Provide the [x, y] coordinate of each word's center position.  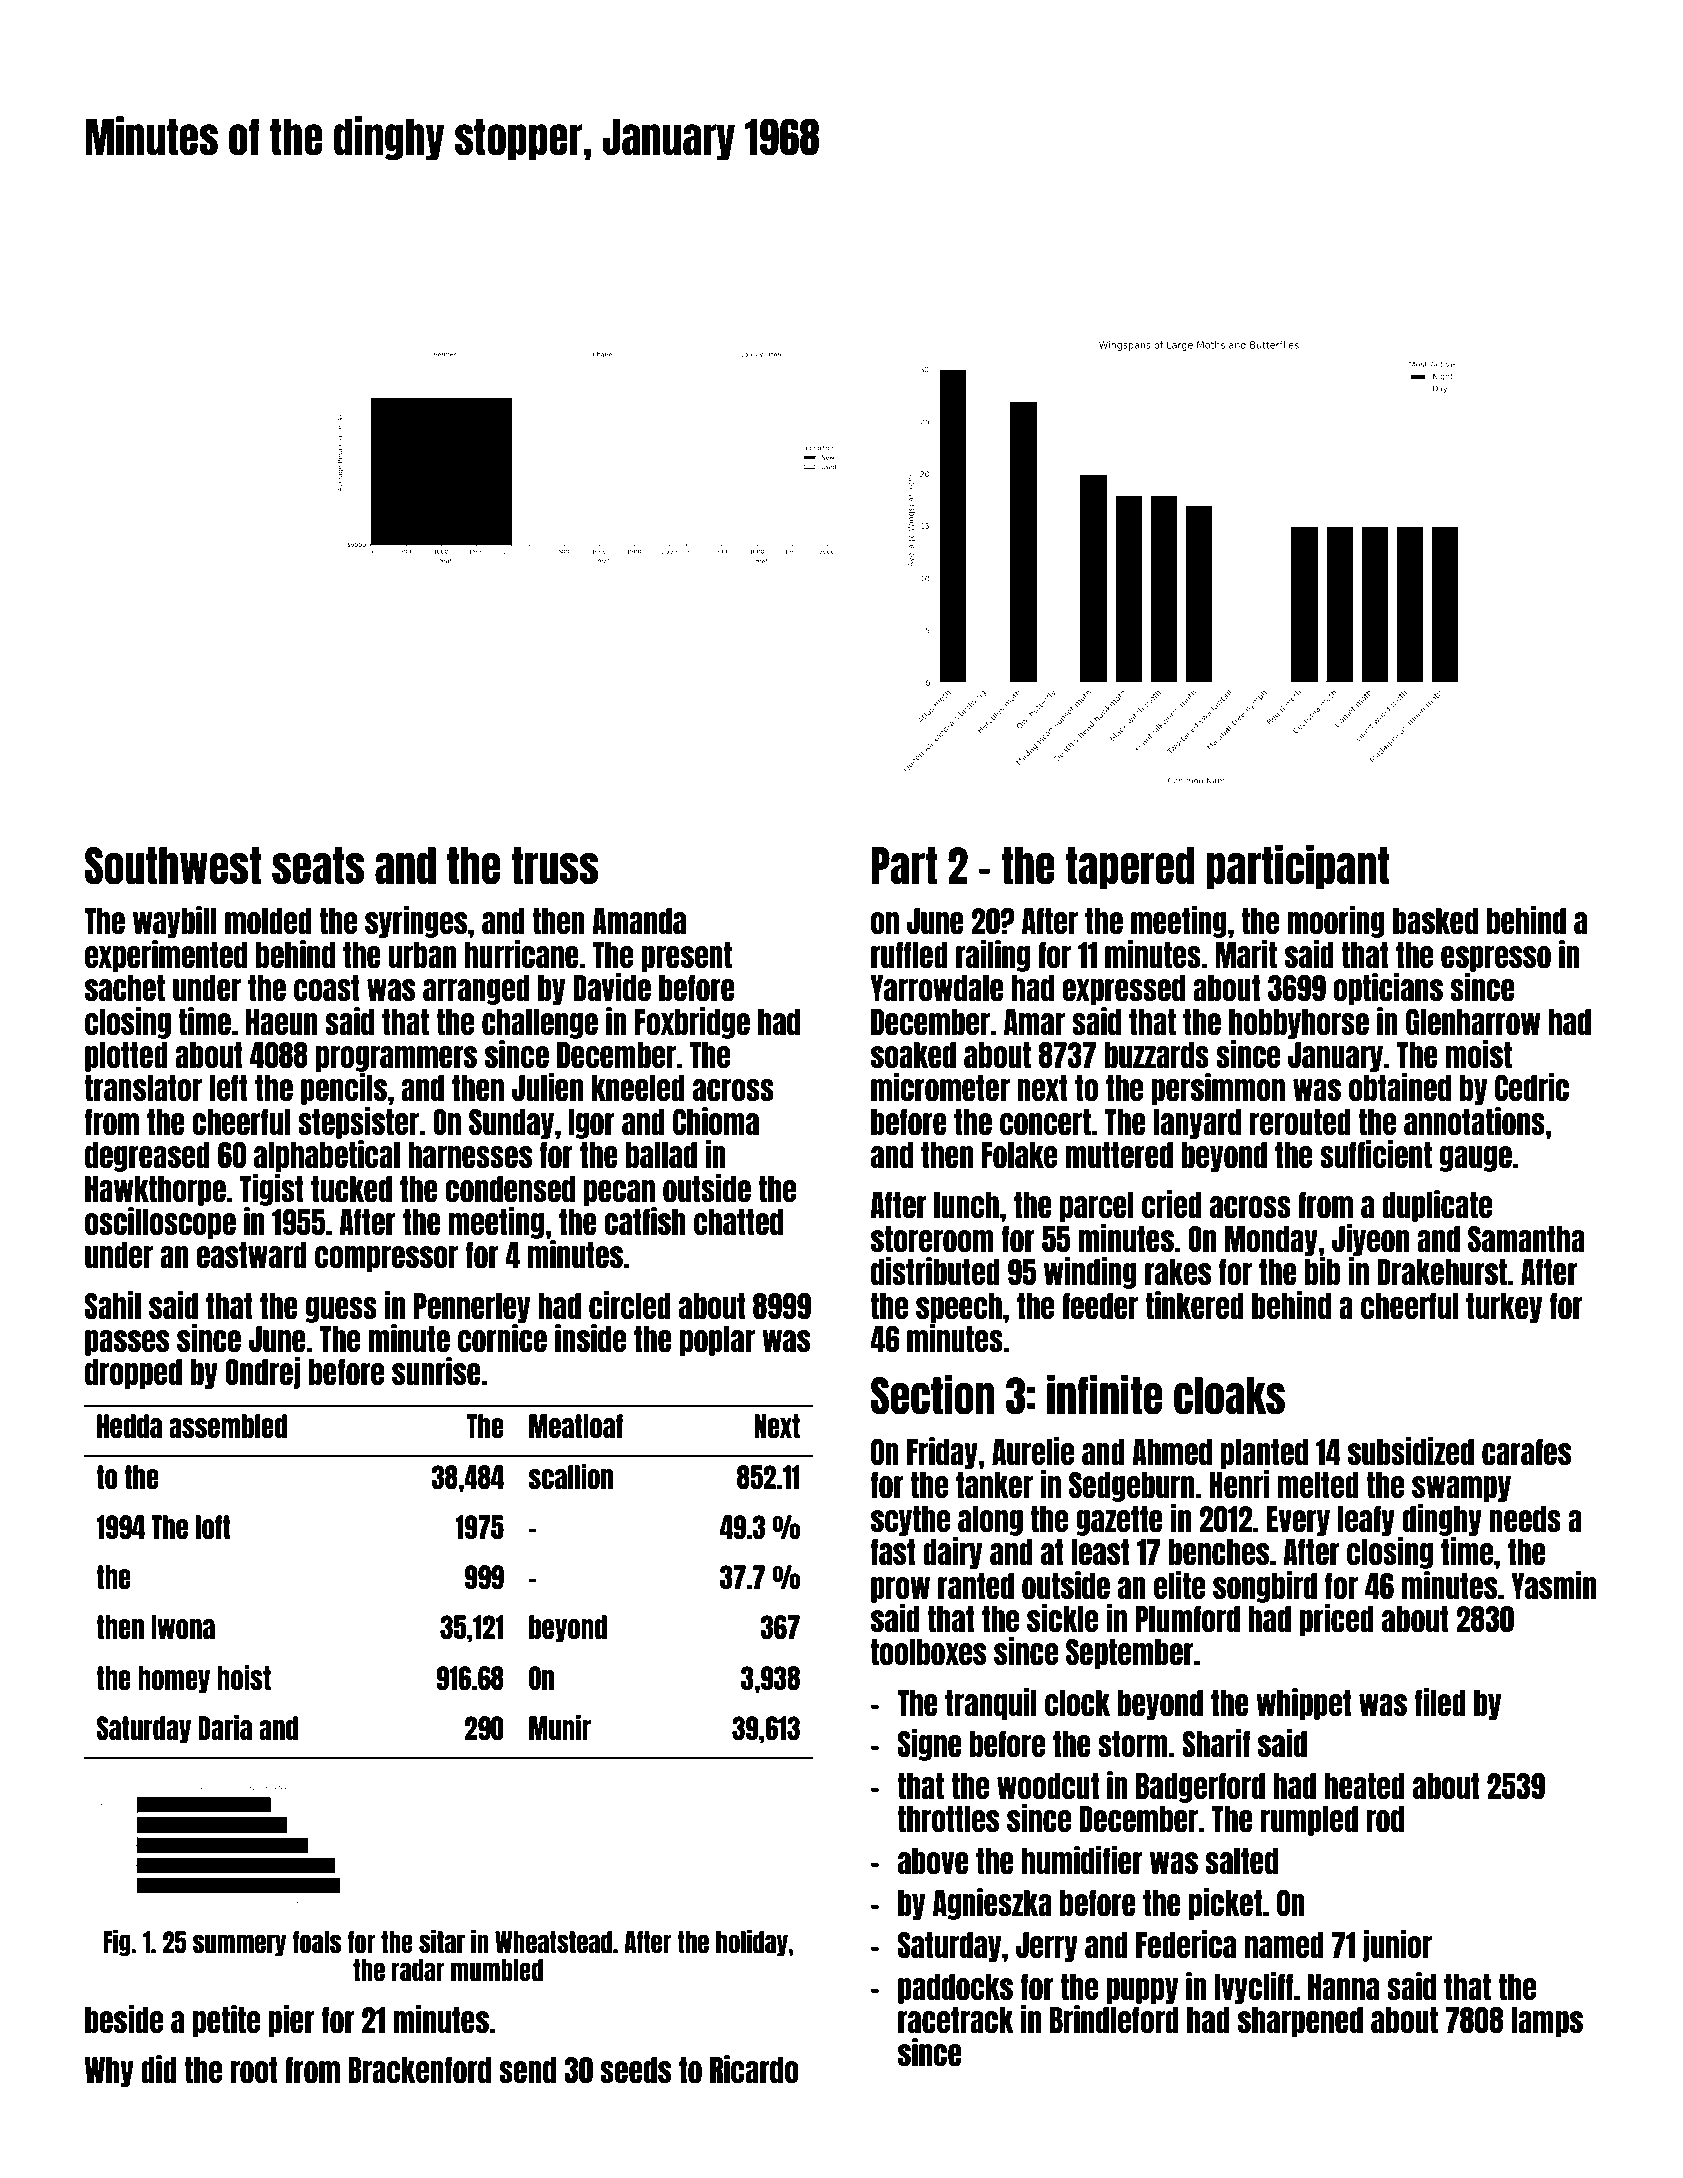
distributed [935, 1271]
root [254, 2070]
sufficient [1376, 1154]
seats [318, 866]
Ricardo [754, 2069]
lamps [1547, 2022]
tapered [1130, 868]
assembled [228, 1426]
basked [1435, 921]
